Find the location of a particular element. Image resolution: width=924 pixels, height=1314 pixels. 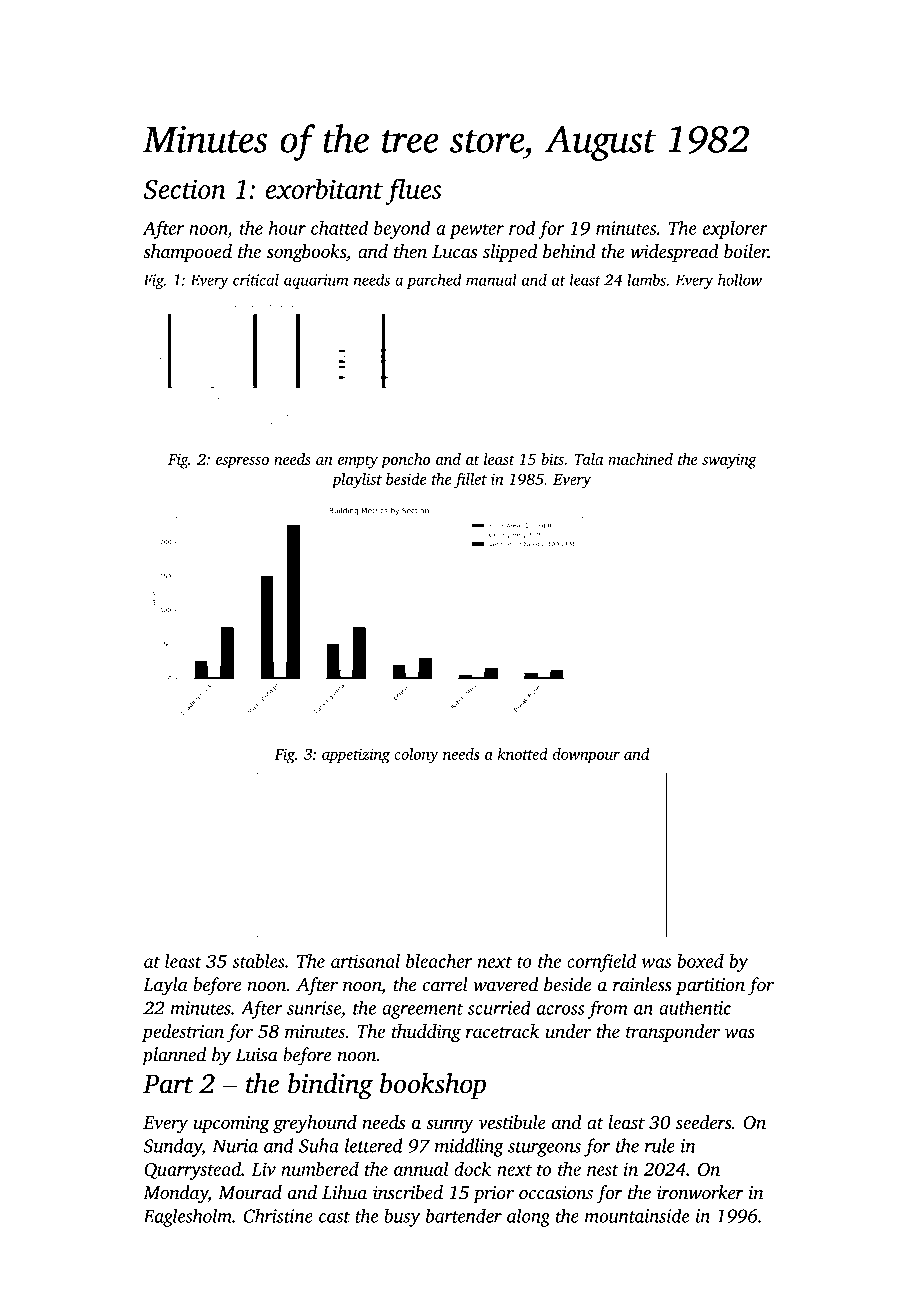

shampooed is located at coordinates (187, 253).
